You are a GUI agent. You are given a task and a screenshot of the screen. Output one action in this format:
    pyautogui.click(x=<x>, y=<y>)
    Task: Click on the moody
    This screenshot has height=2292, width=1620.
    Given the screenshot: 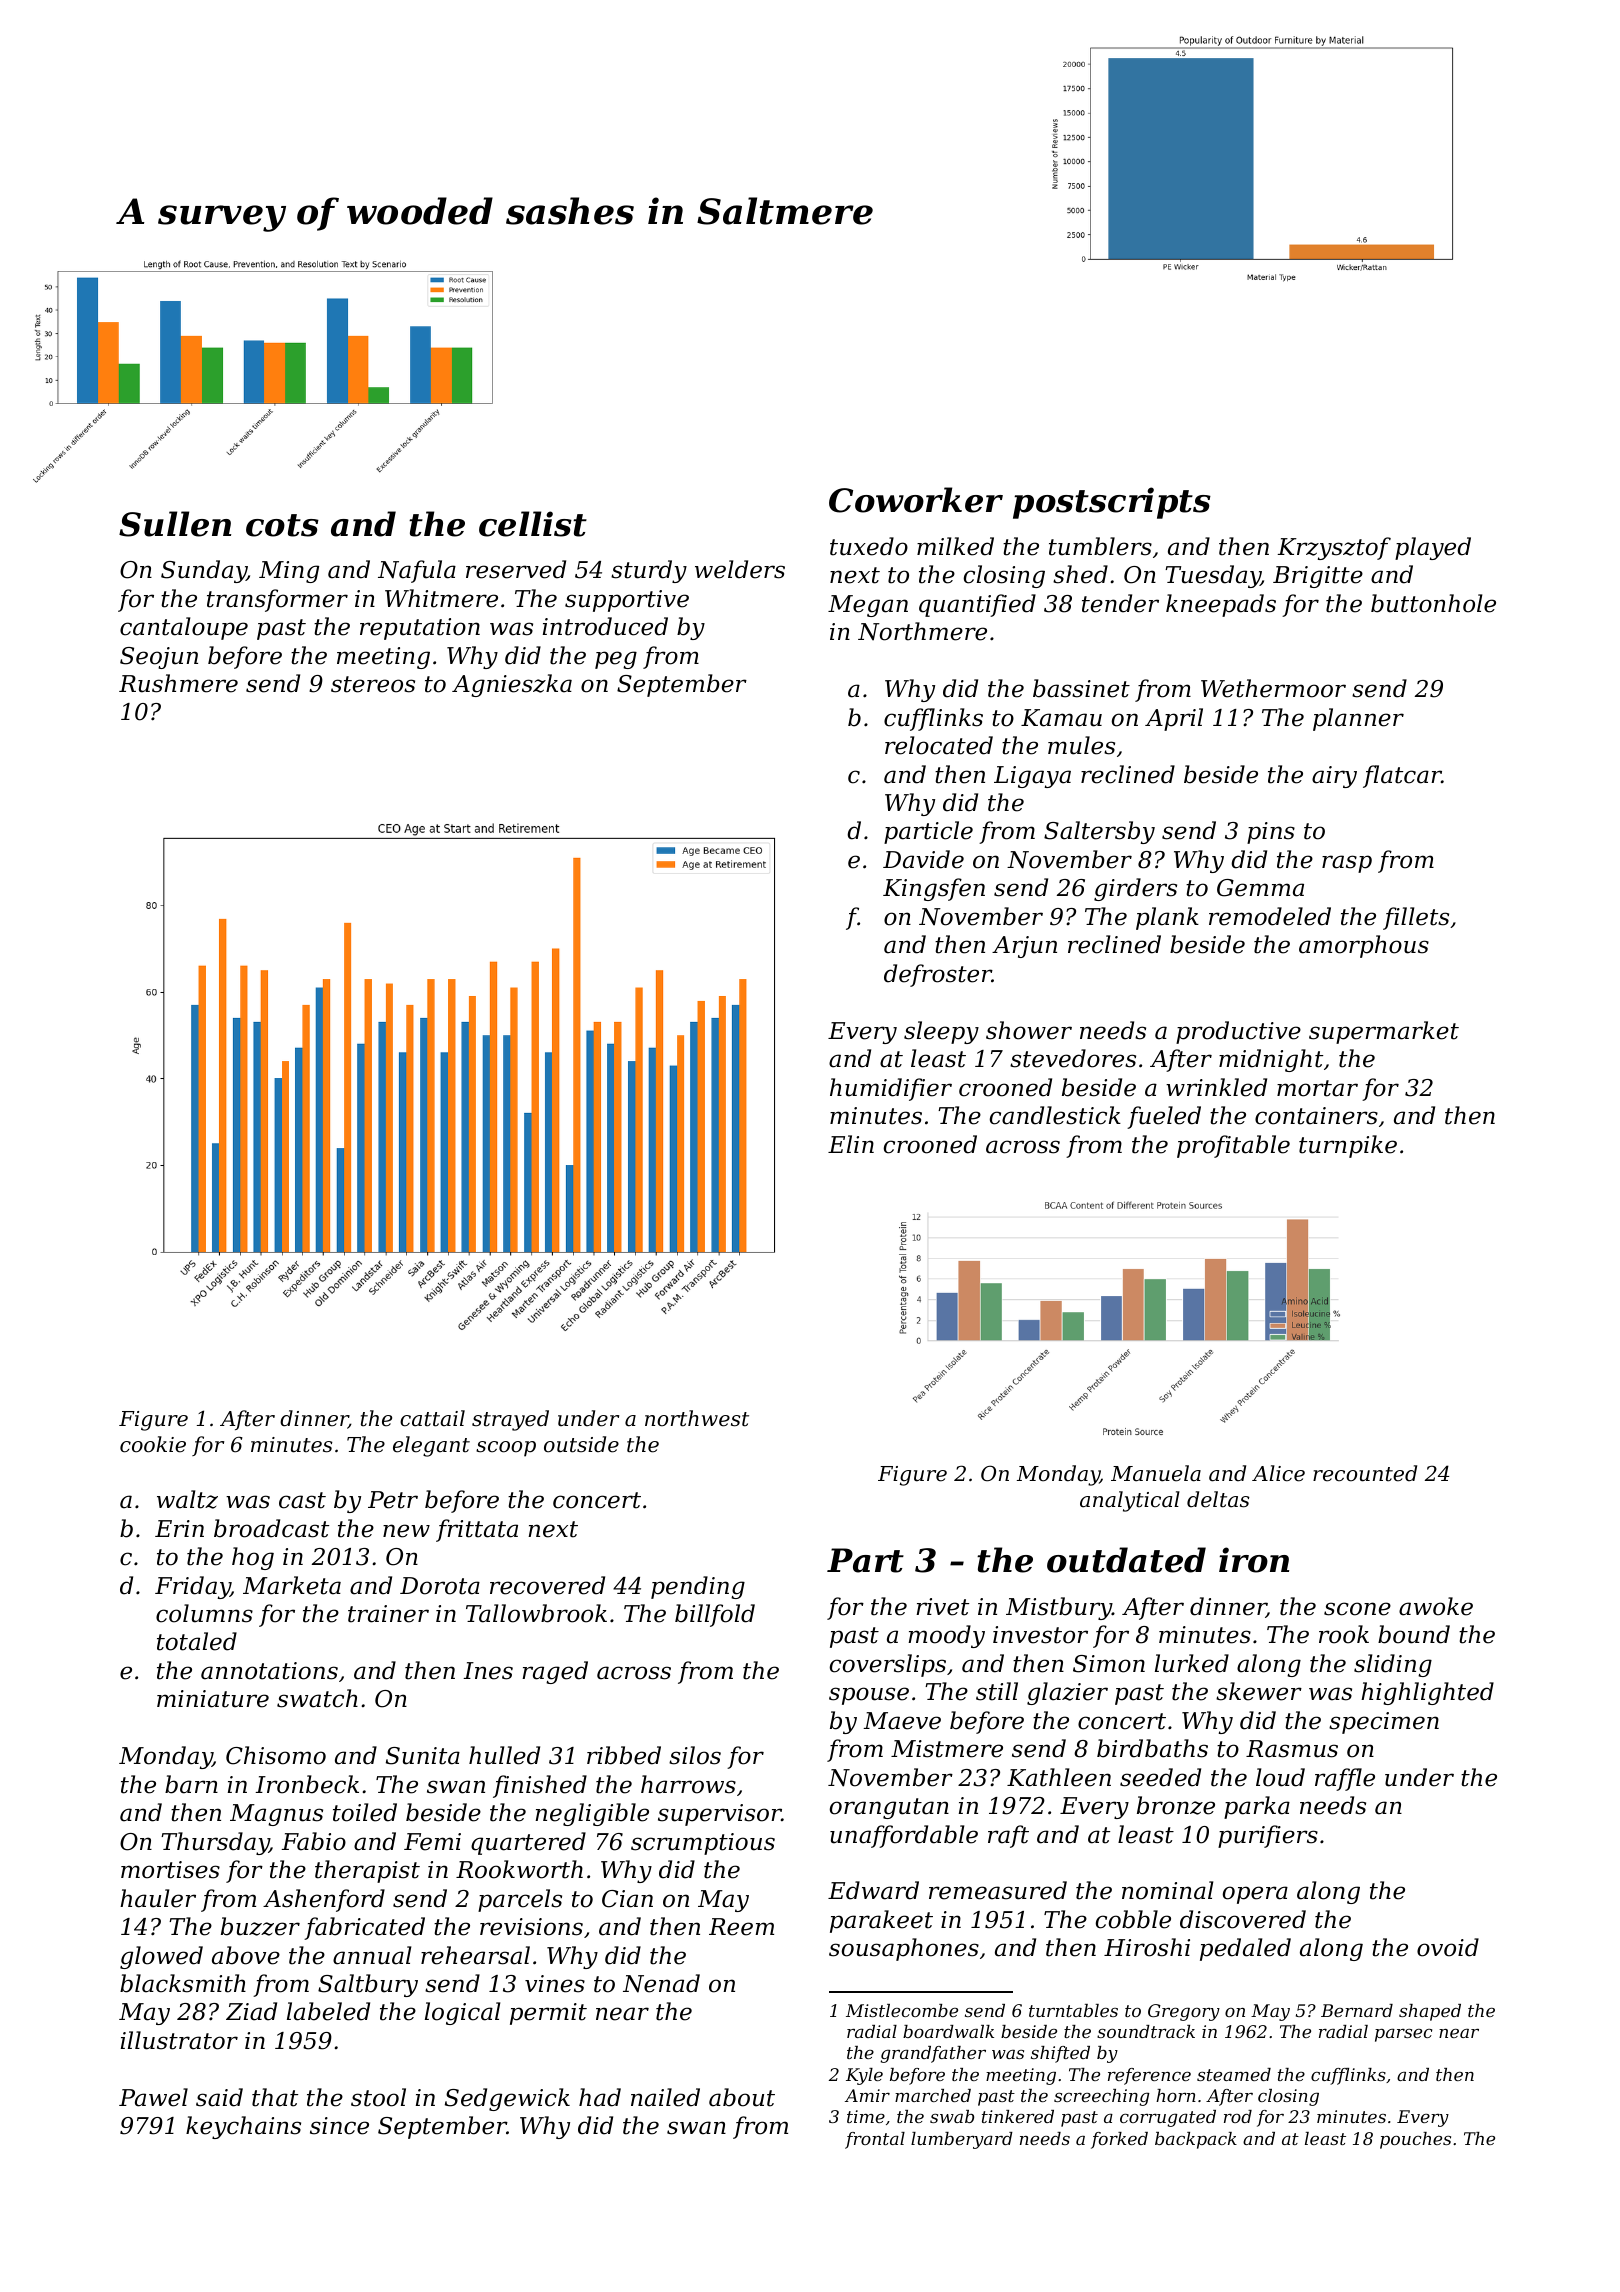 What is the action you would take?
    pyautogui.click(x=946, y=1636)
